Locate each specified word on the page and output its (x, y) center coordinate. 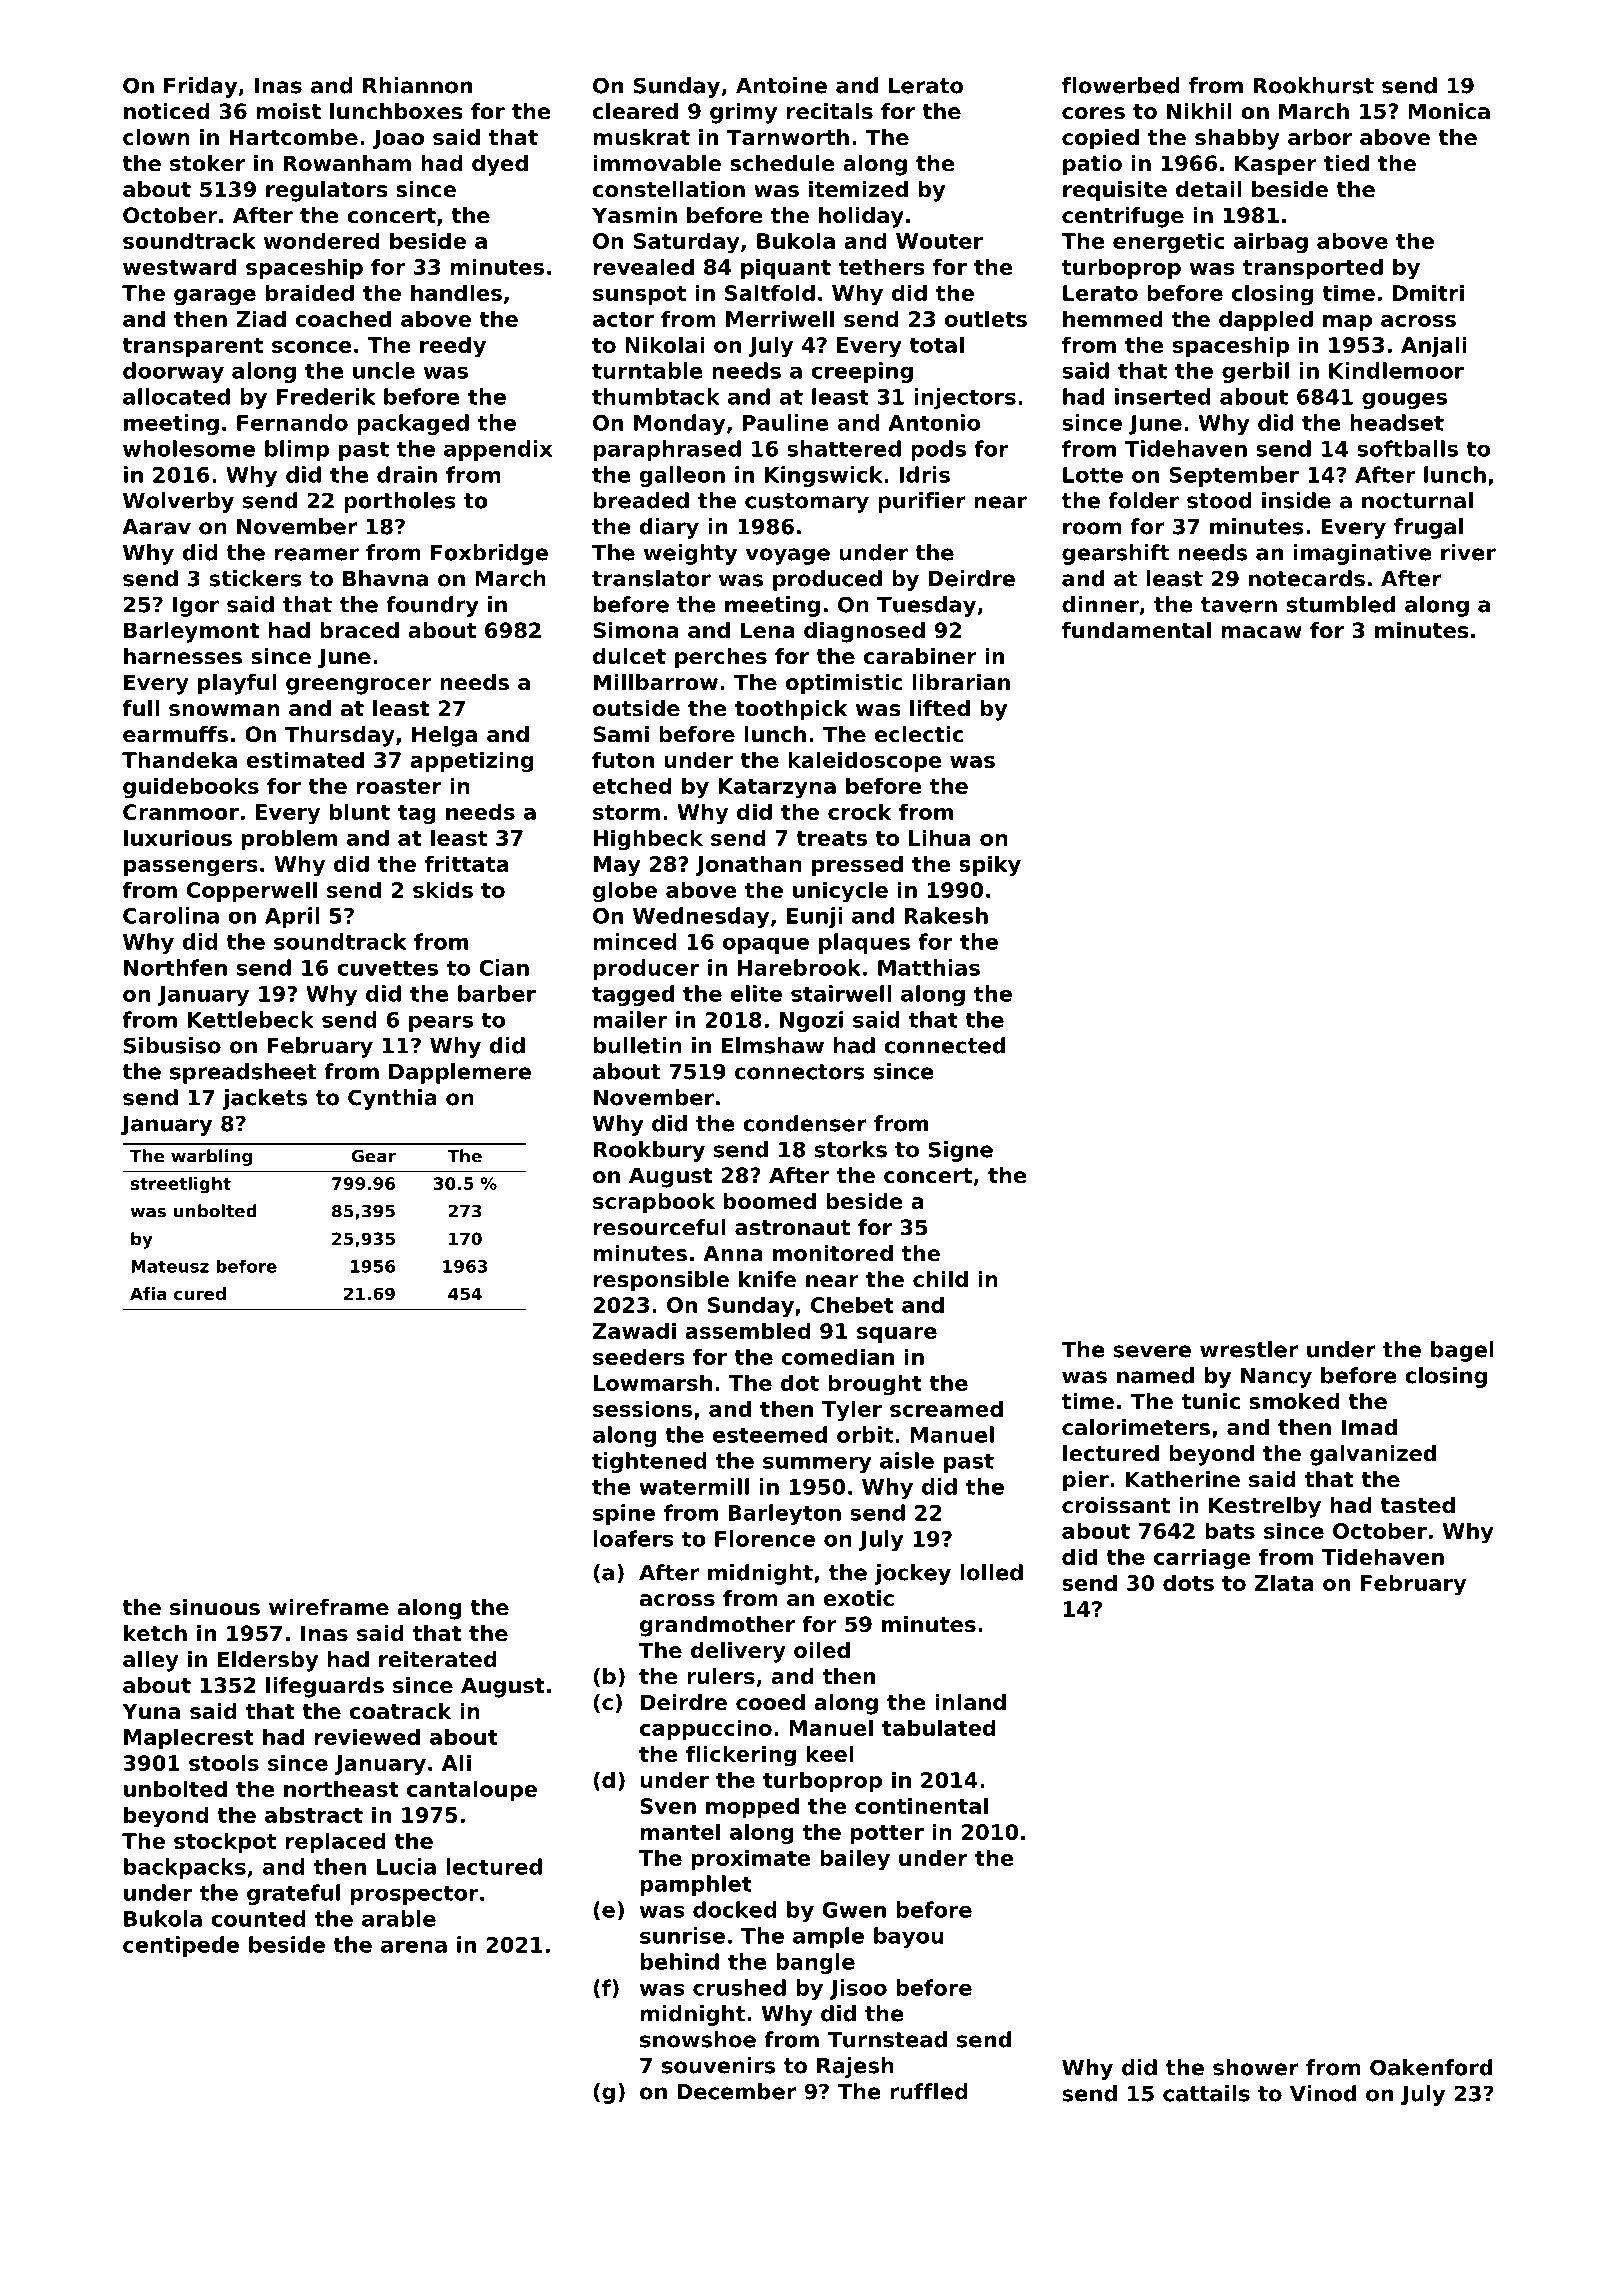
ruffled (929, 2091)
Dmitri (1428, 292)
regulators (327, 191)
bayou (909, 1937)
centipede (181, 1946)
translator (651, 578)
